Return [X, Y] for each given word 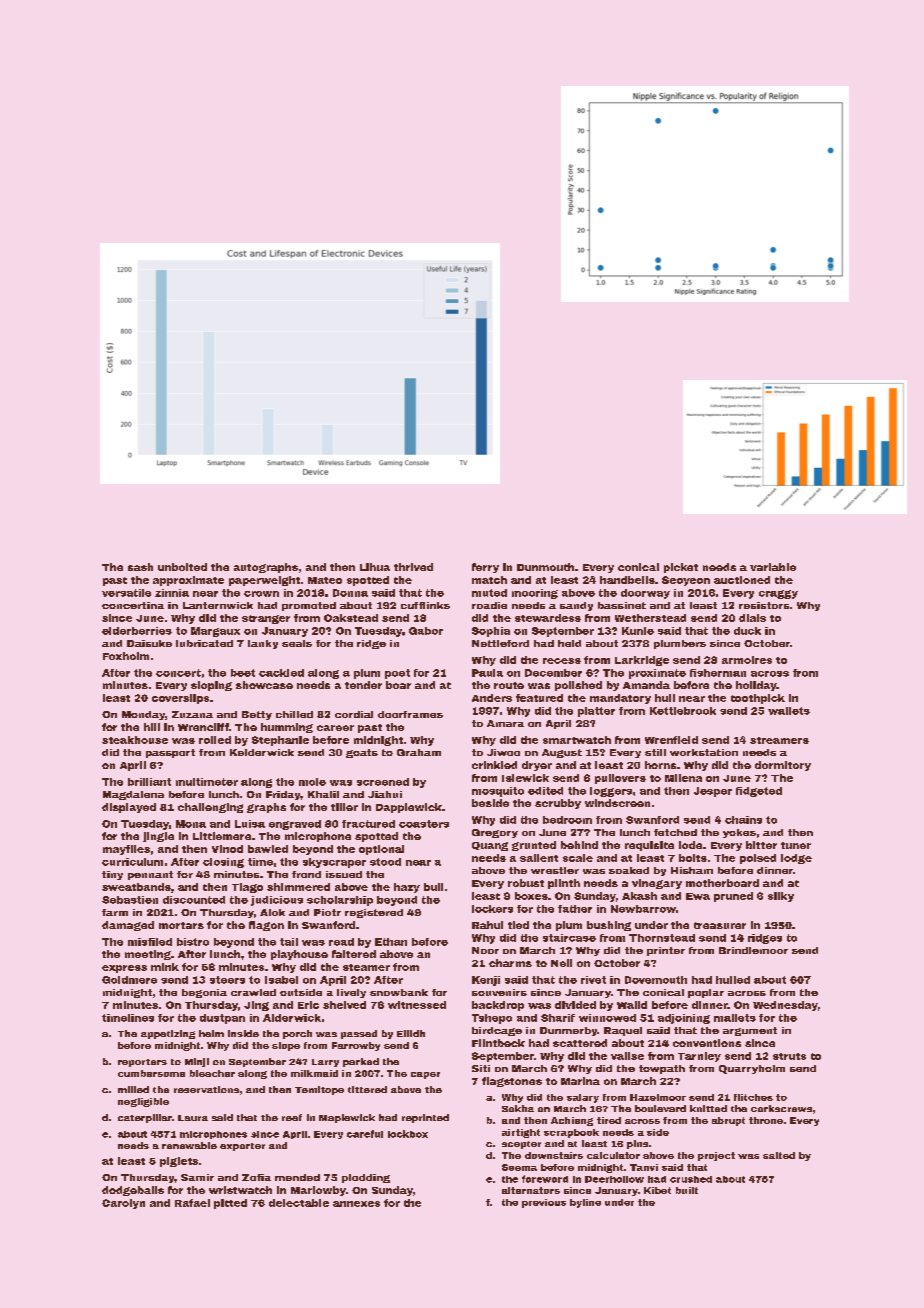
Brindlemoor [753, 950]
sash [140, 567]
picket [681, 568]
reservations [206, 1089]
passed [359, 1034]
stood [385, 862]
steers [227, 980]
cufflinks [425, 605]
